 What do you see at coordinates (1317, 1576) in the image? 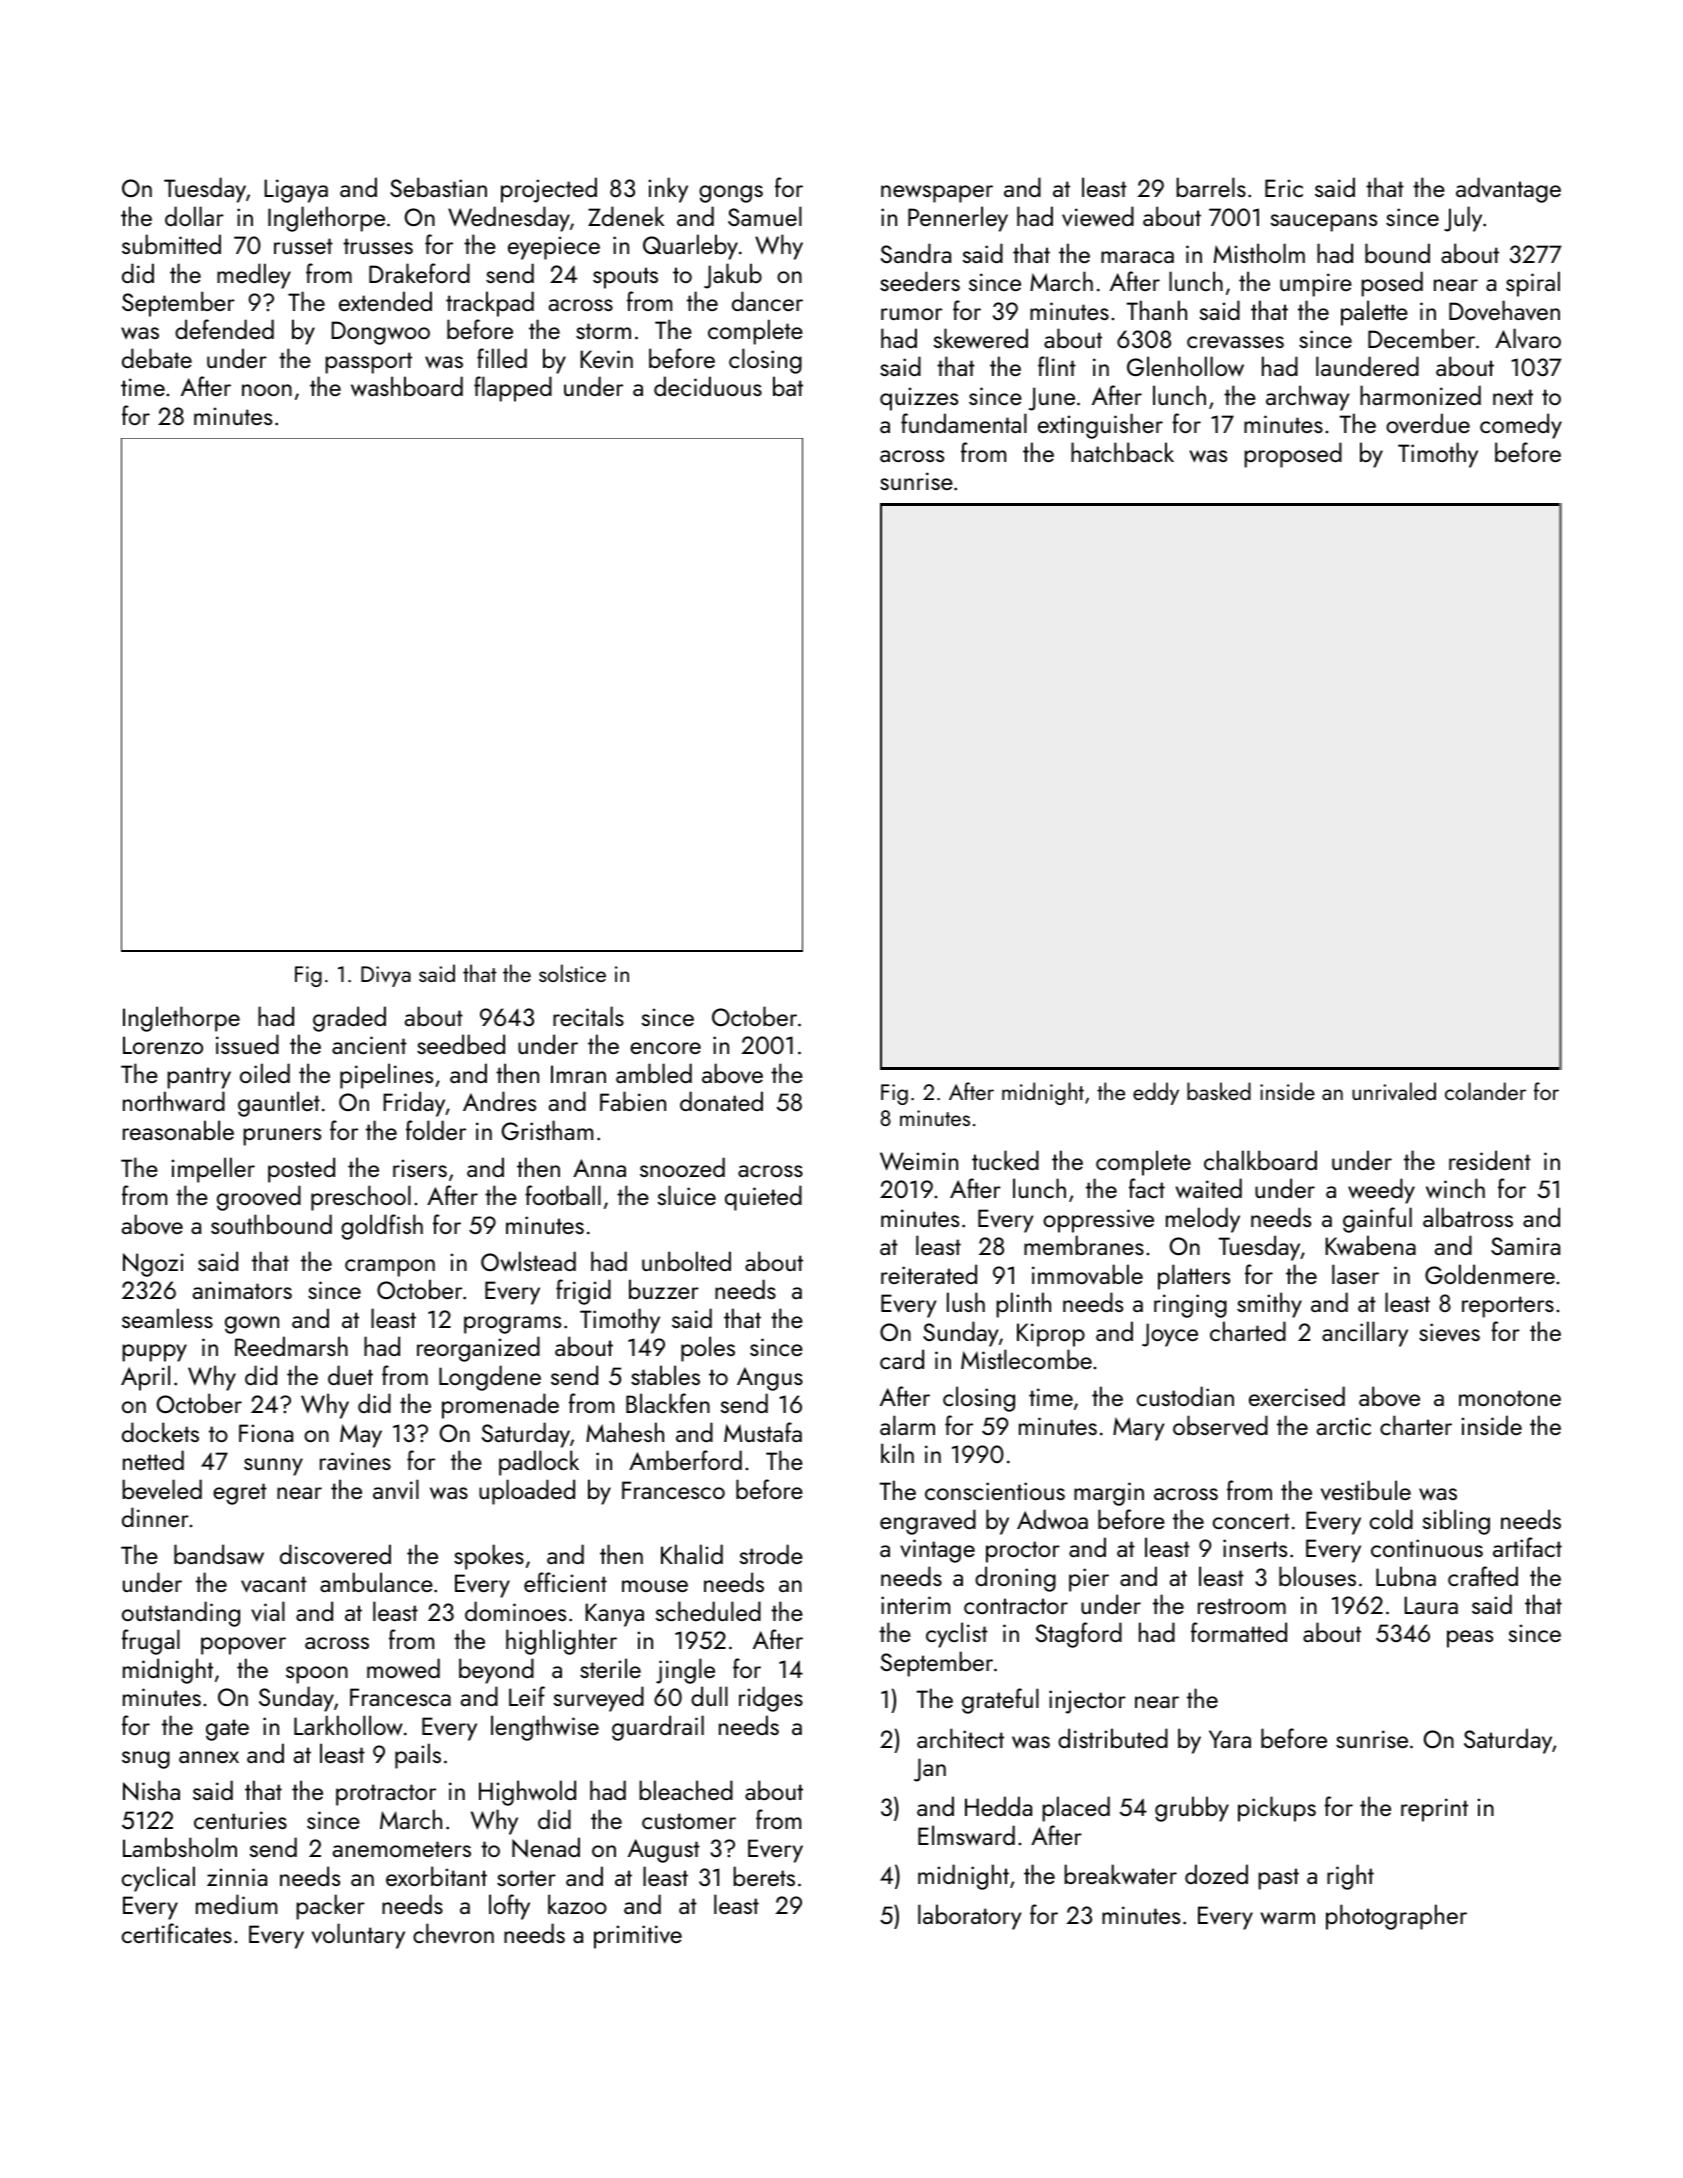
I see `blouses` at bounding box center [1317, 1576].
